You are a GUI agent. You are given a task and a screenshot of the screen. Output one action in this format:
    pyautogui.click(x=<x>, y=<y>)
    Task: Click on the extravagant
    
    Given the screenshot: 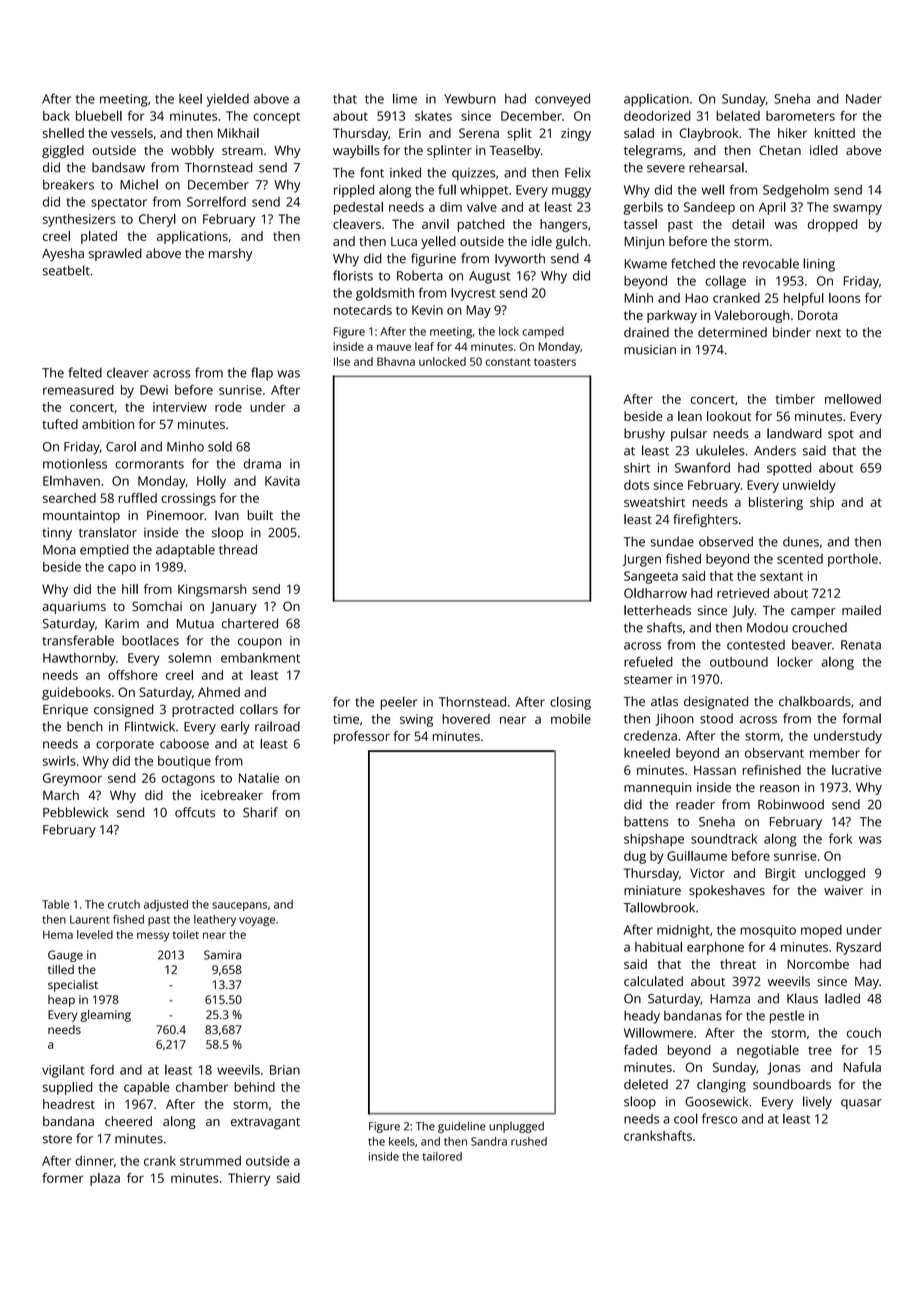 What is the action you would take?
    pyautogui.click(x=265, y=1123)
